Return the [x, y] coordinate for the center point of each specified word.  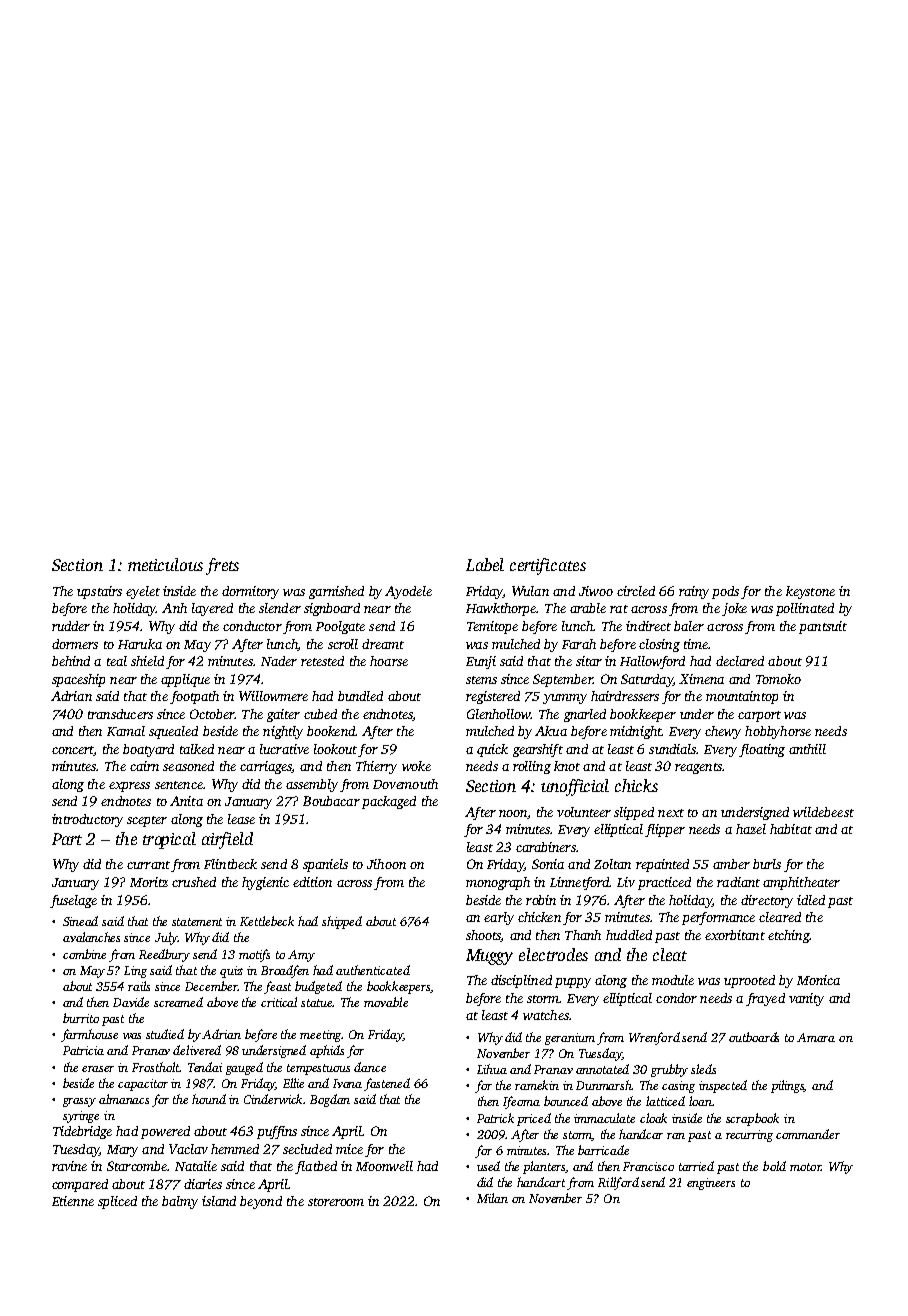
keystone [810, 592]
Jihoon [386, 864]
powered [165, 1132]
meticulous [165, 564]
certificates [548, 566]
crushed [194, 882]
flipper [665, 830]
